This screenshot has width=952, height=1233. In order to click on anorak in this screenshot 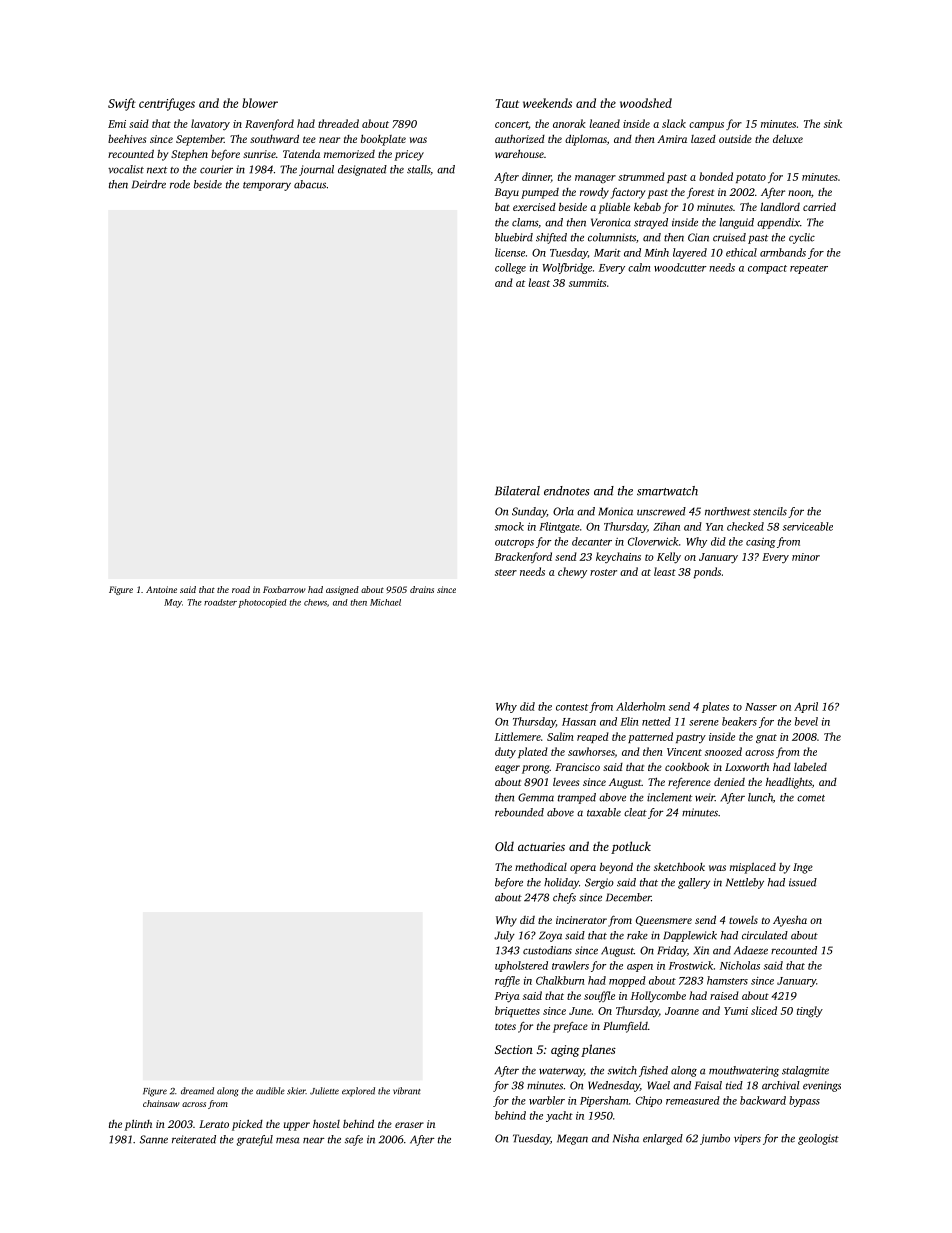, I will do `click(569, 123)`.
